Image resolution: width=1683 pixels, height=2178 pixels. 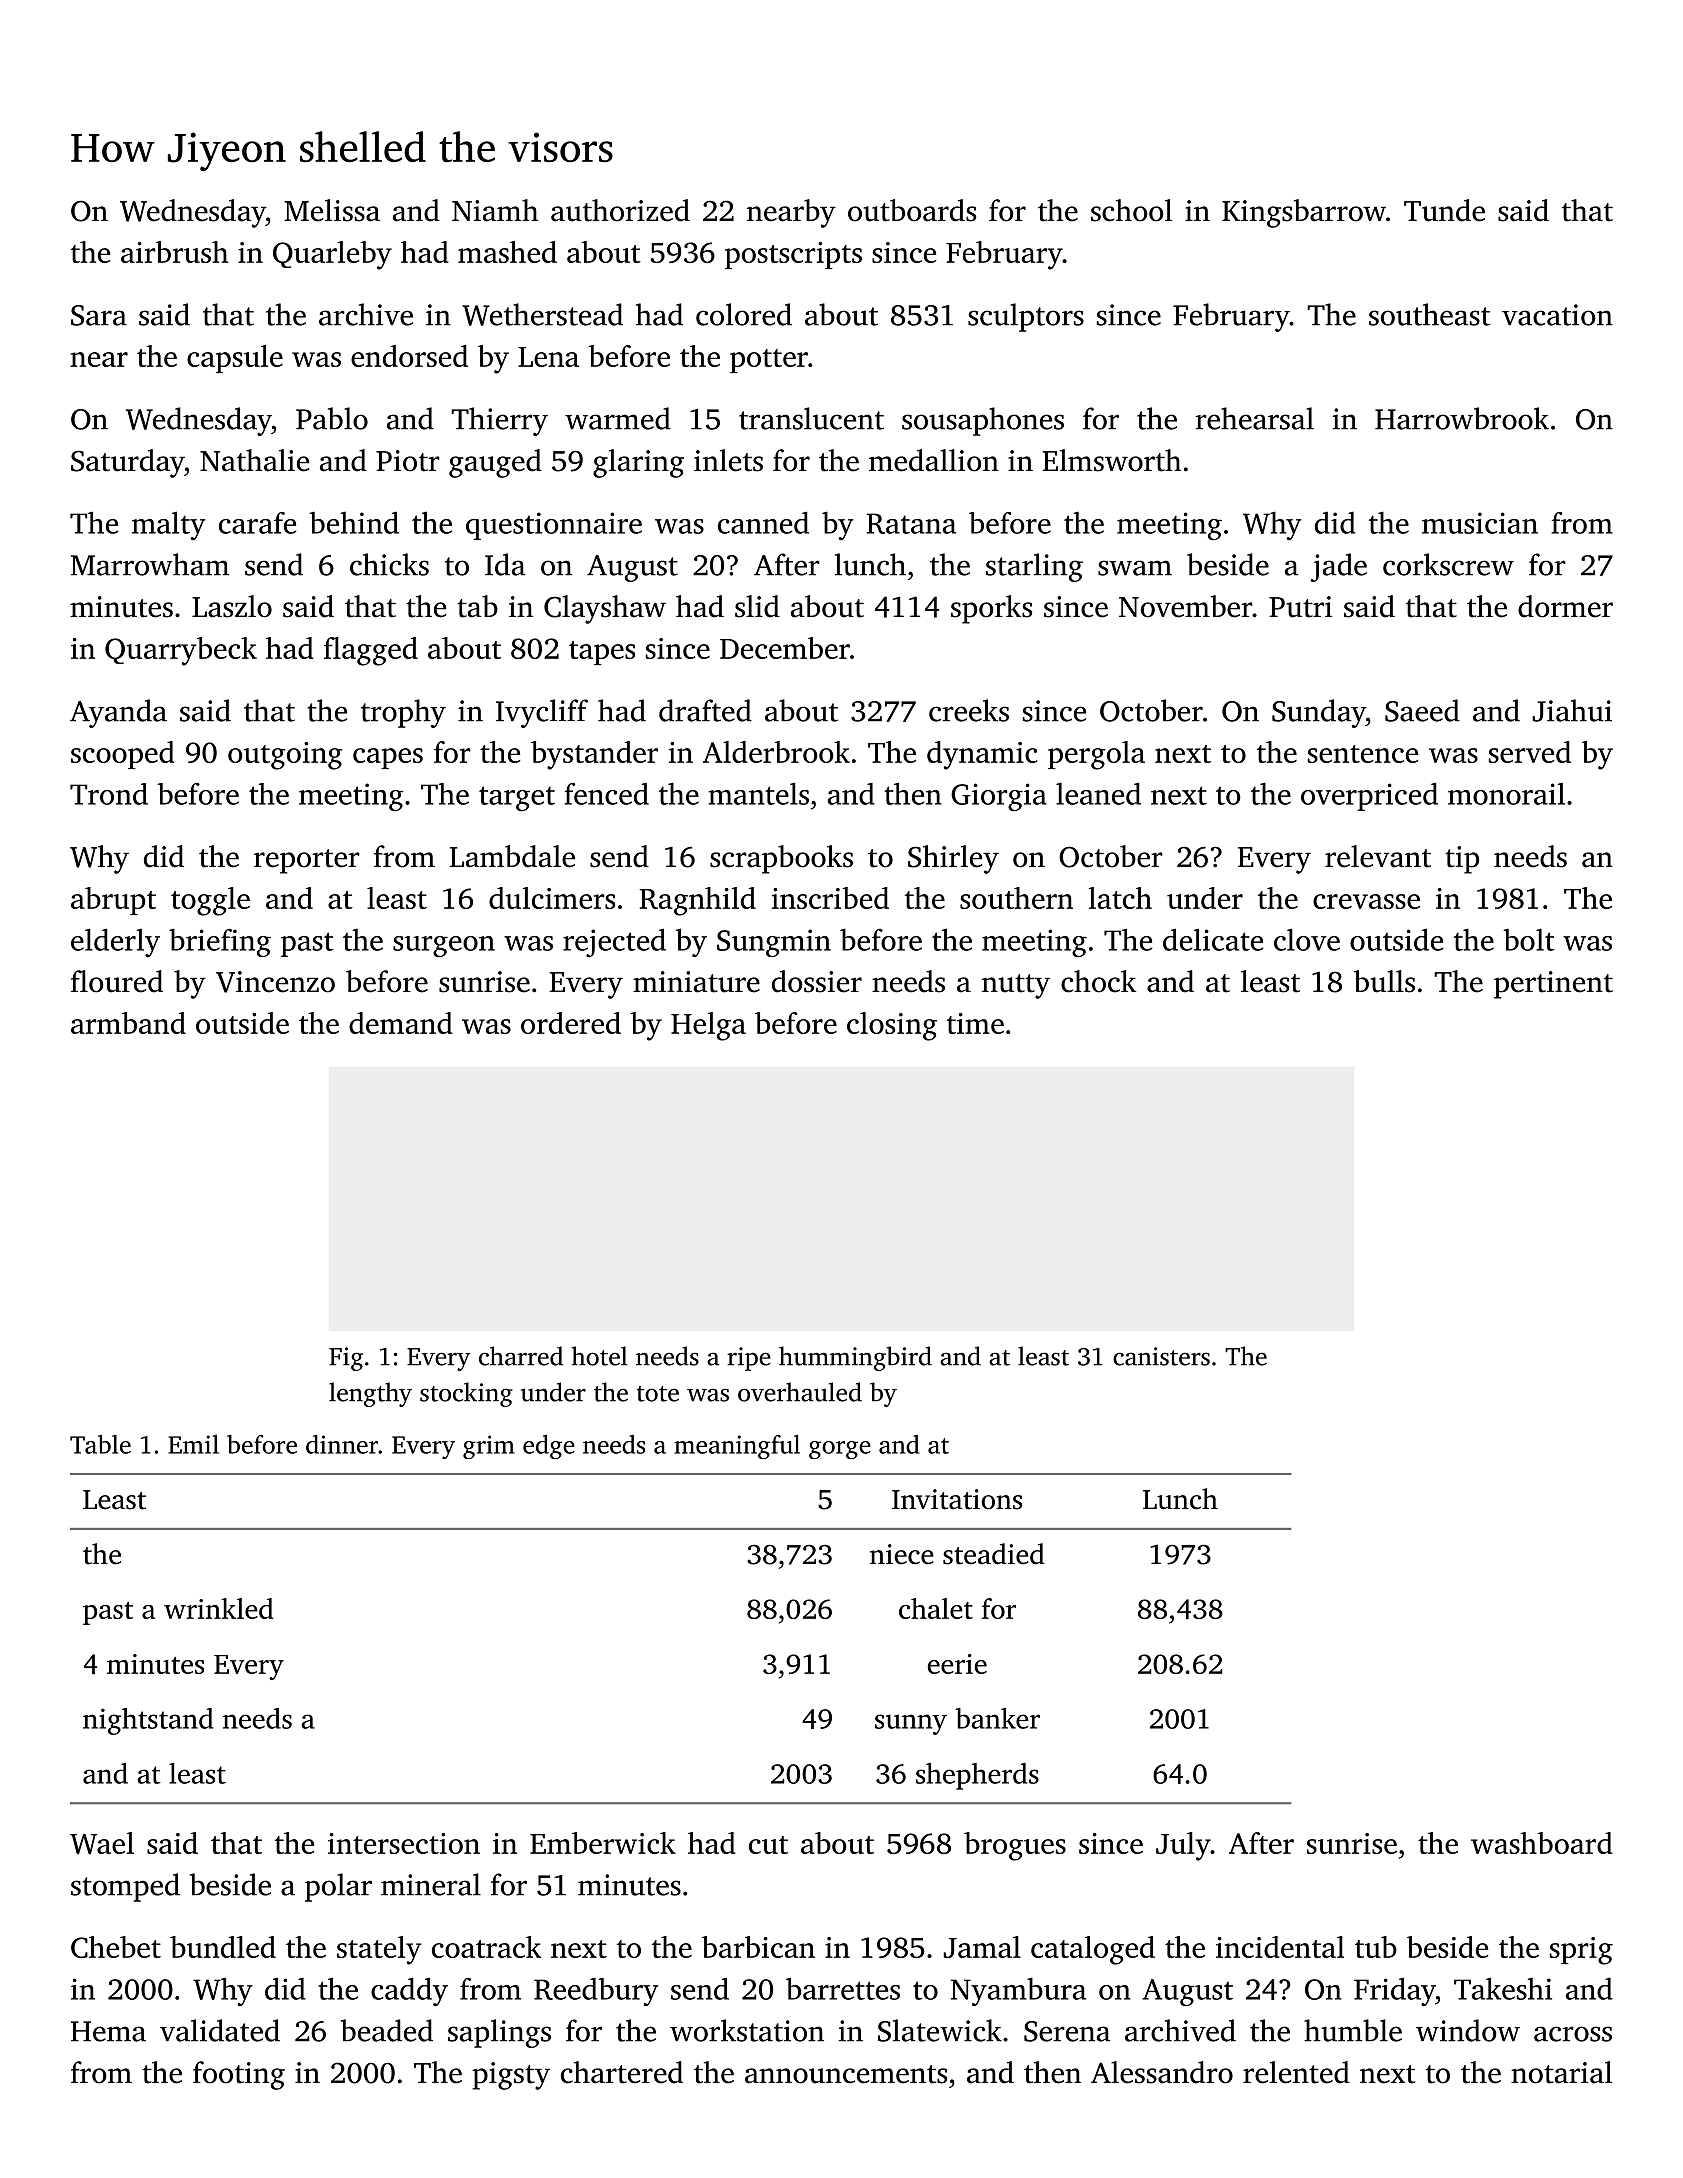 I want to click on airbrush, so click(x=174, y=252).
